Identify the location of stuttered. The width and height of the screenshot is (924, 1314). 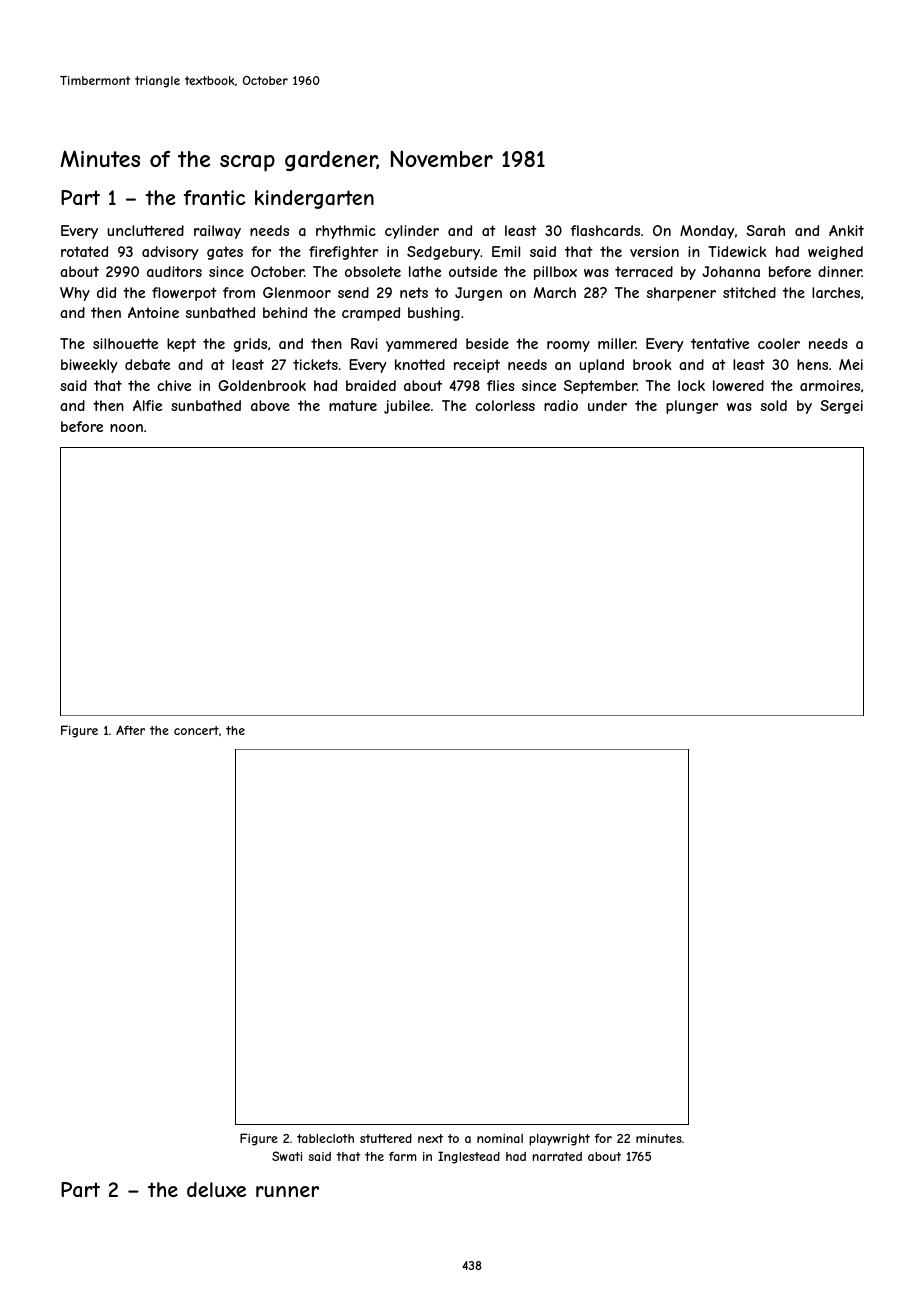
(386, 1138).
